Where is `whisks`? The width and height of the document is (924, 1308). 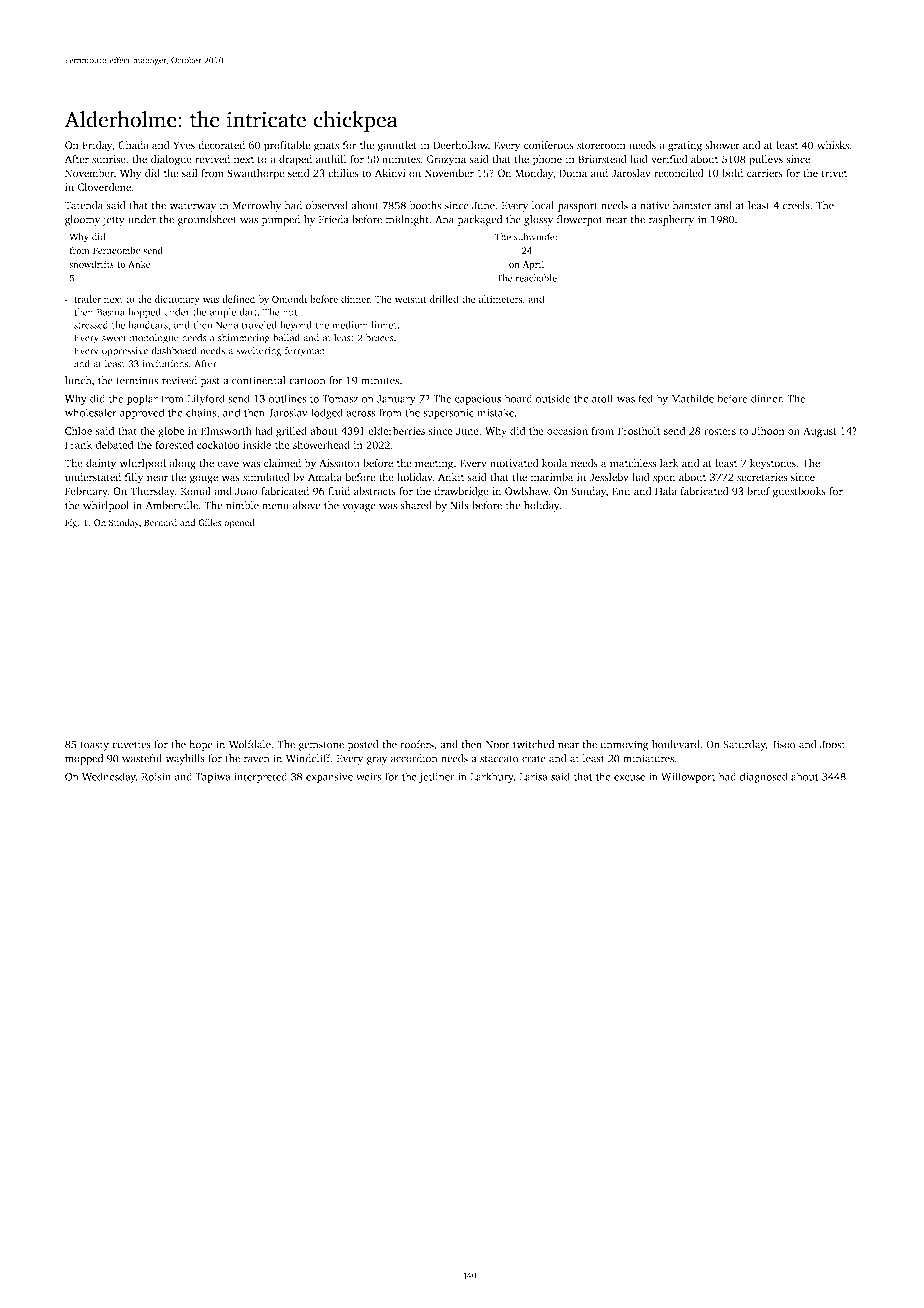
whisks is located at coordinates (833, 145).
